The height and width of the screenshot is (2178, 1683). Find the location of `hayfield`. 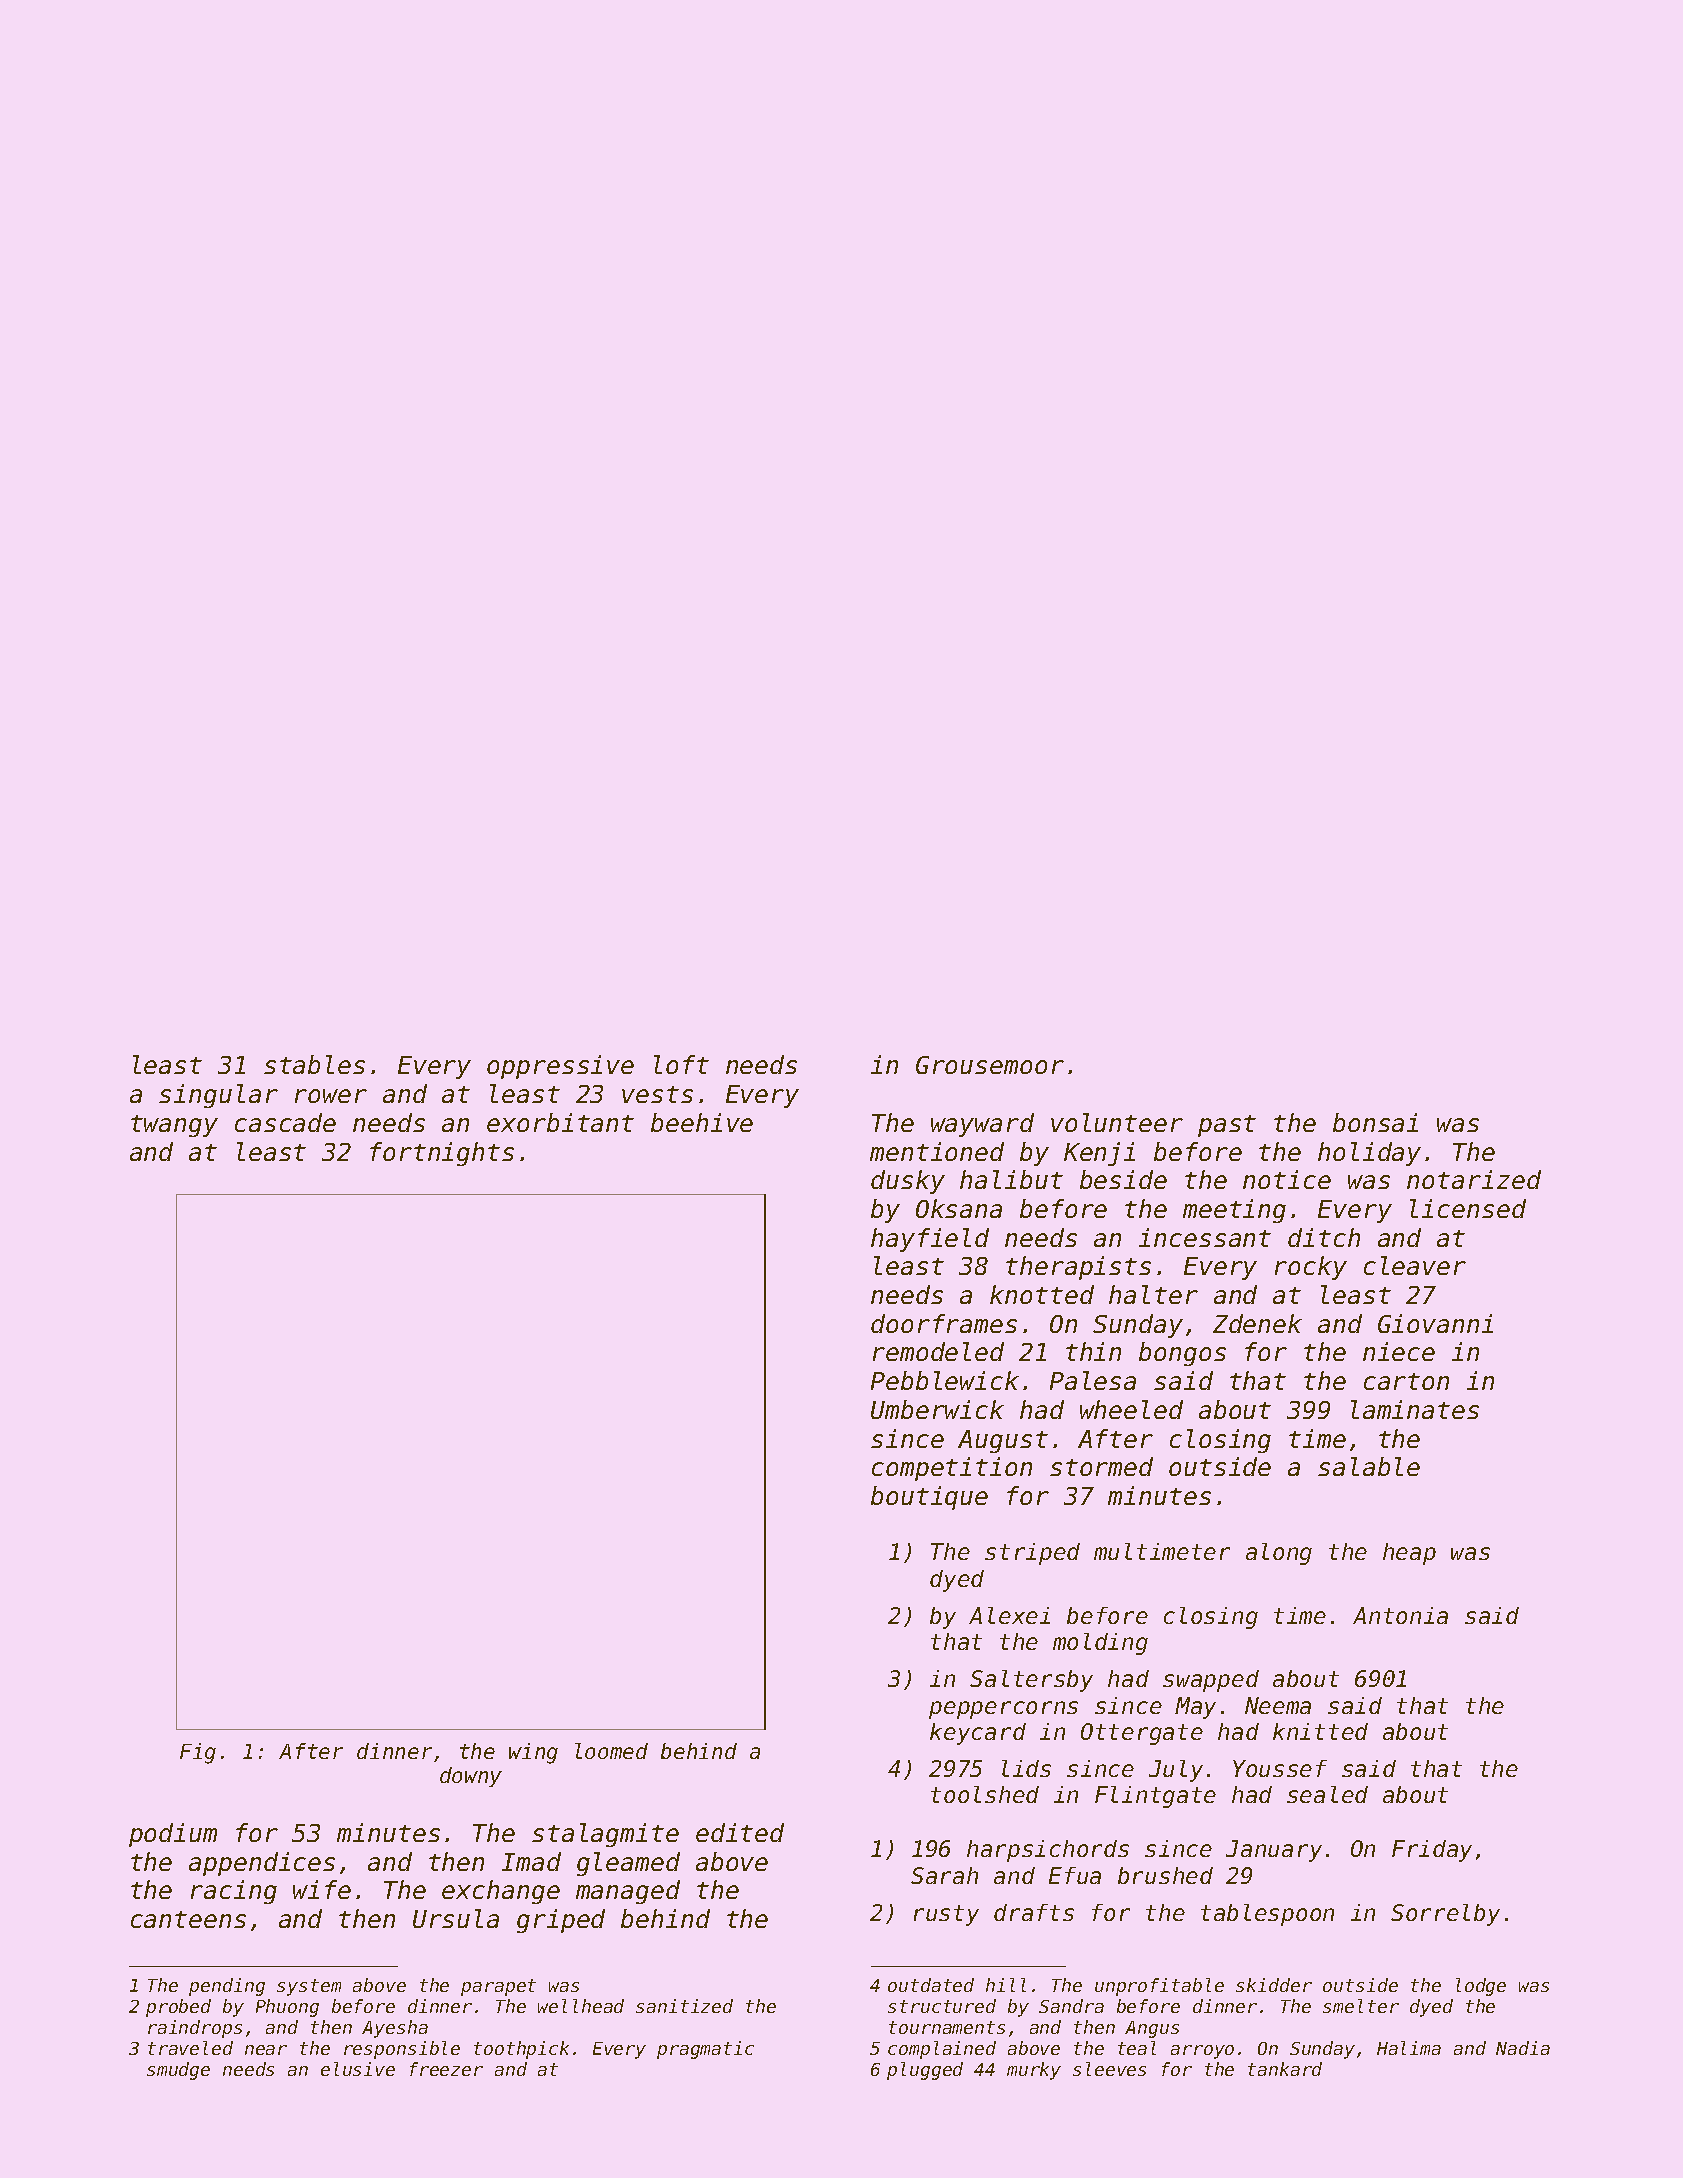

hayfield is located at coordinates (930, 1240).
